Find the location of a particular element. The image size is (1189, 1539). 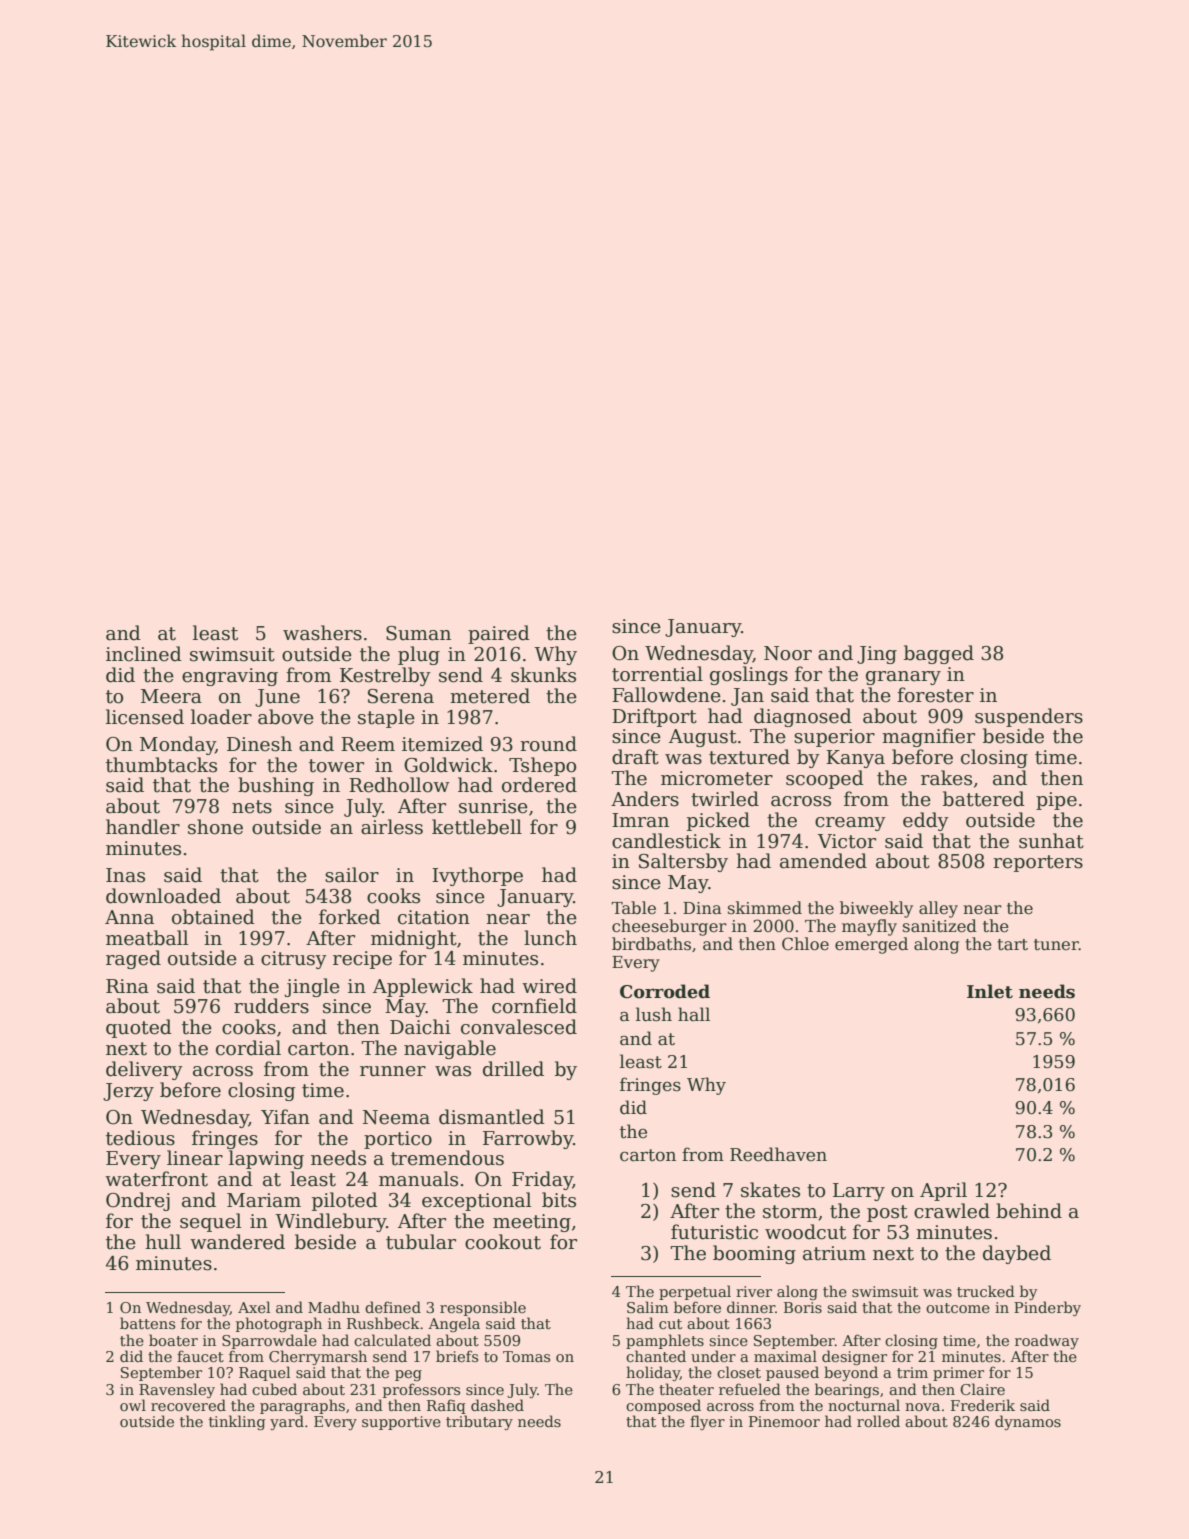

battens is located at coordinates (147, 1323).
